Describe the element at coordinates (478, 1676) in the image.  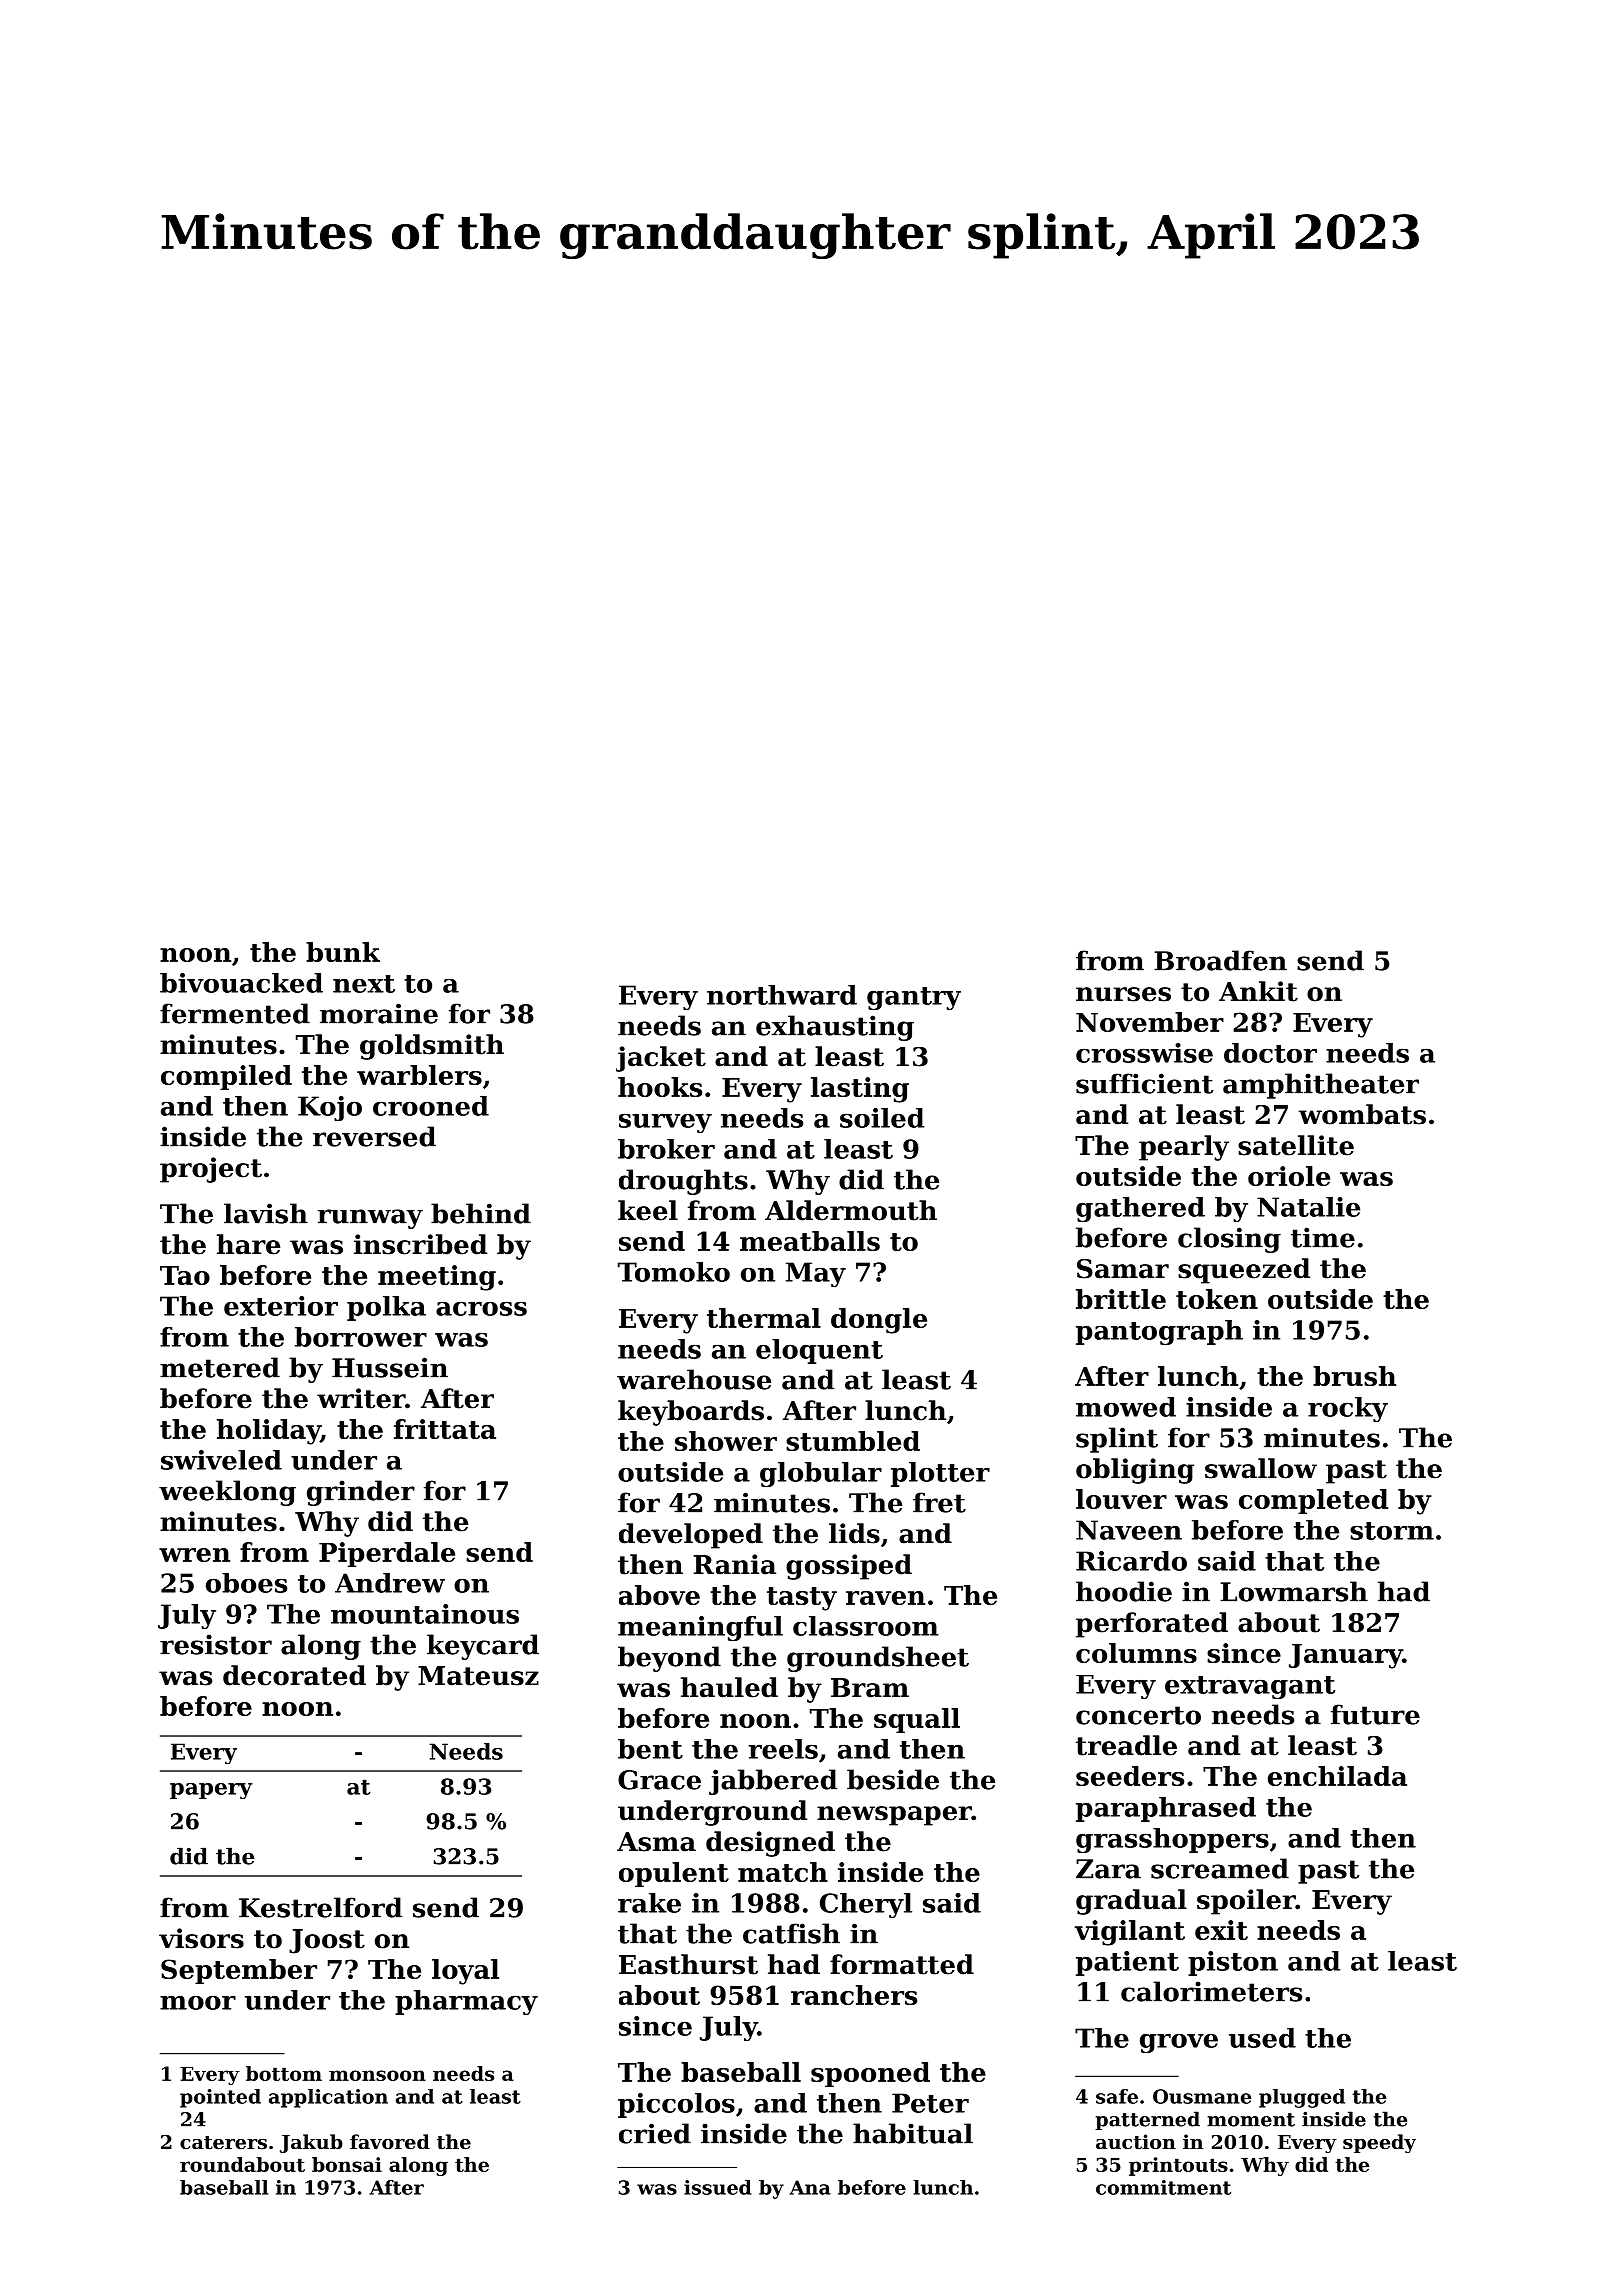
I see `Mateusz` at that location.
